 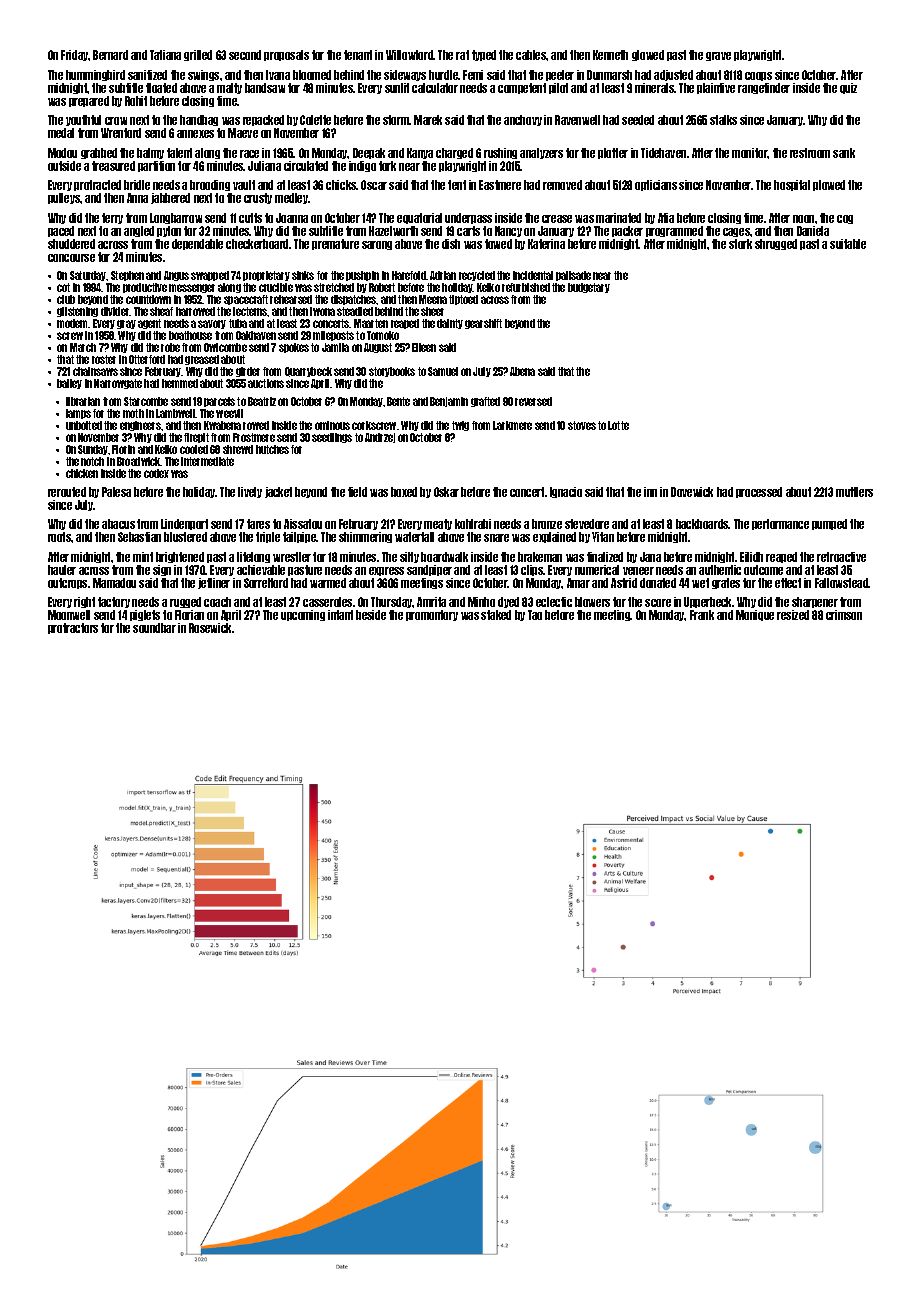 What do you see at coordinates (854, 492) in the image?
I see `mufflers` at bounding box center [854, 492].
